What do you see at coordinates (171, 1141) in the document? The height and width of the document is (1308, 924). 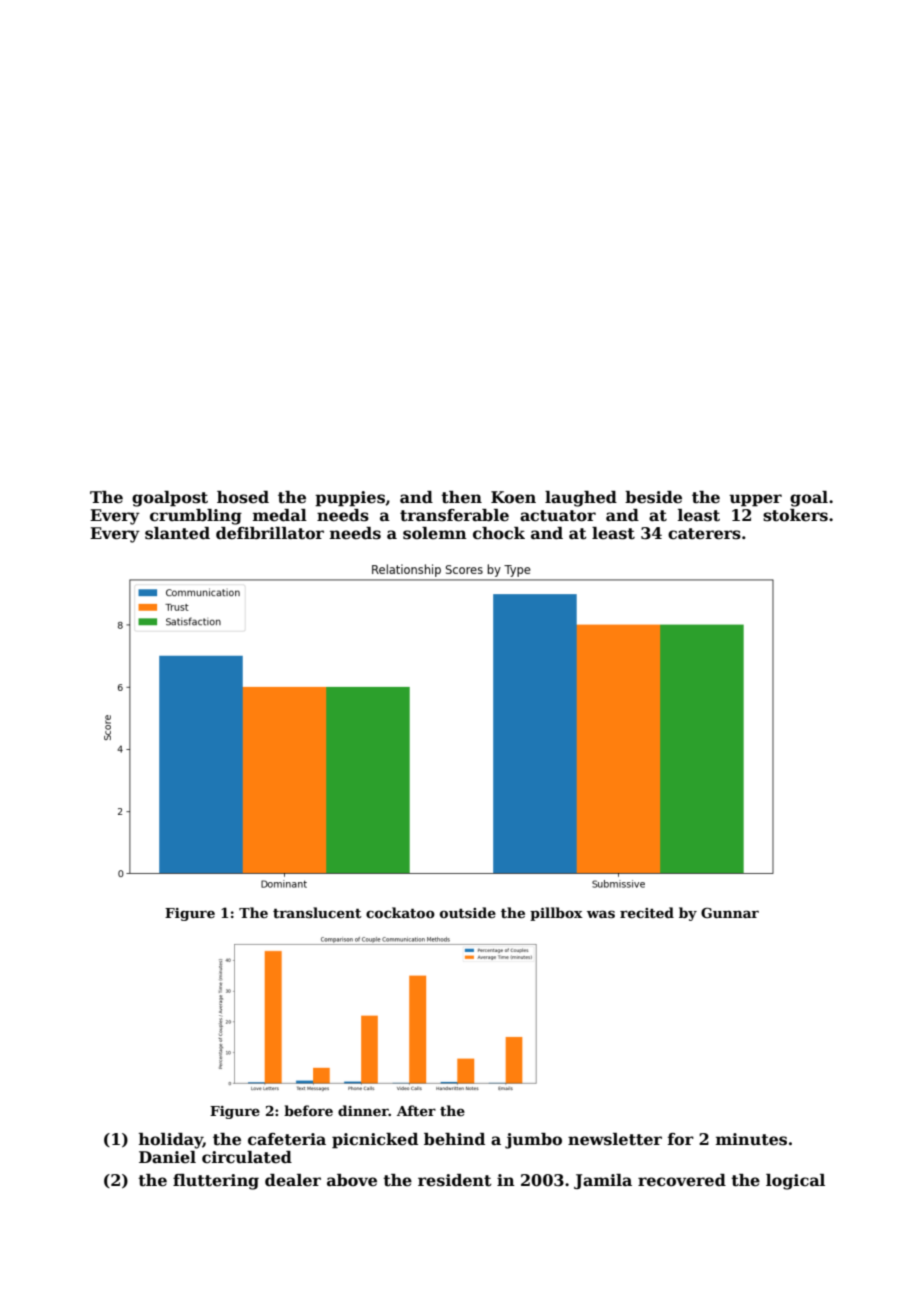 I see `holiday` at bounding box center [171, 1141].
